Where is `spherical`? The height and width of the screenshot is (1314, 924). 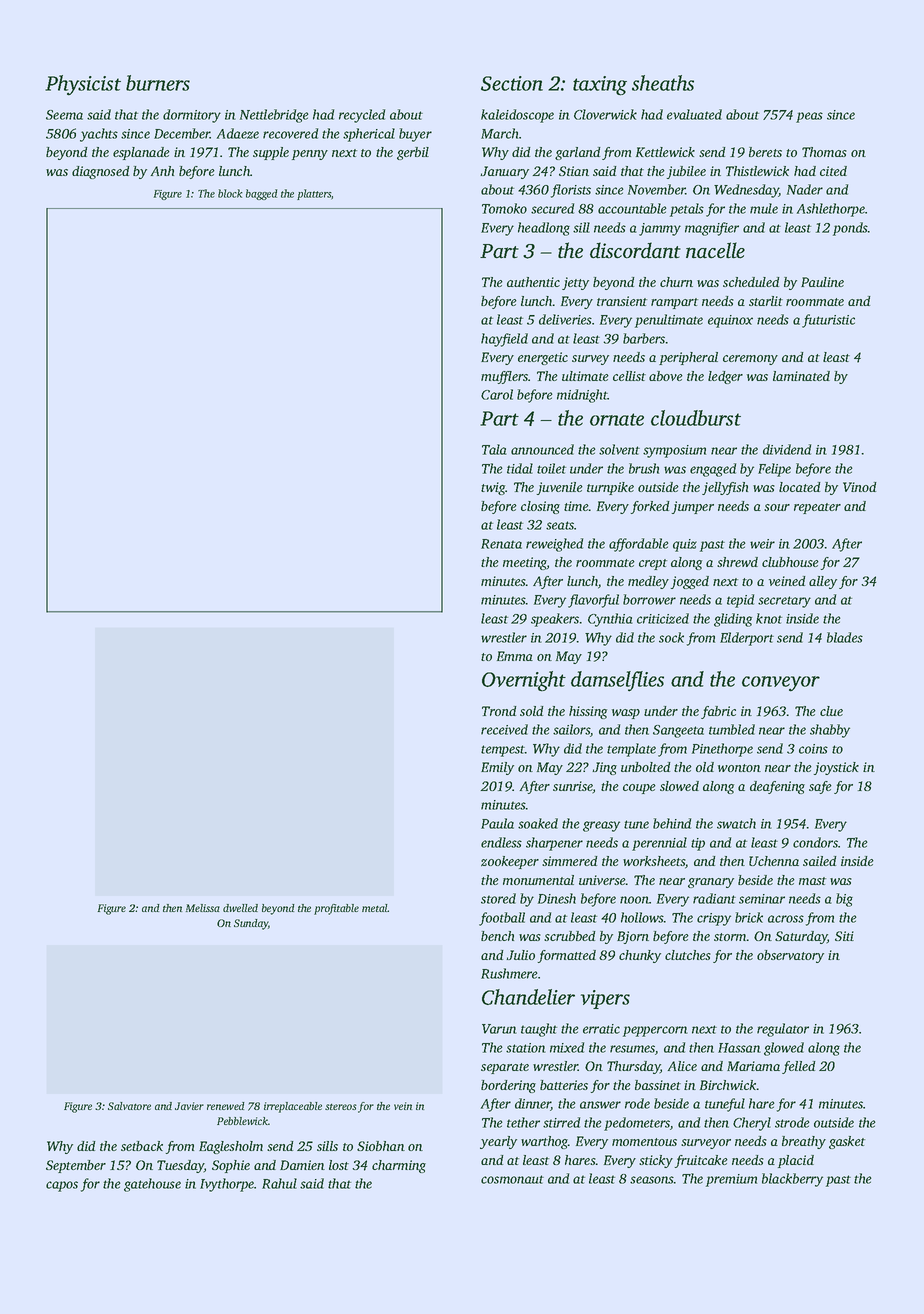 spherical is located at coordinates (369, 135).
